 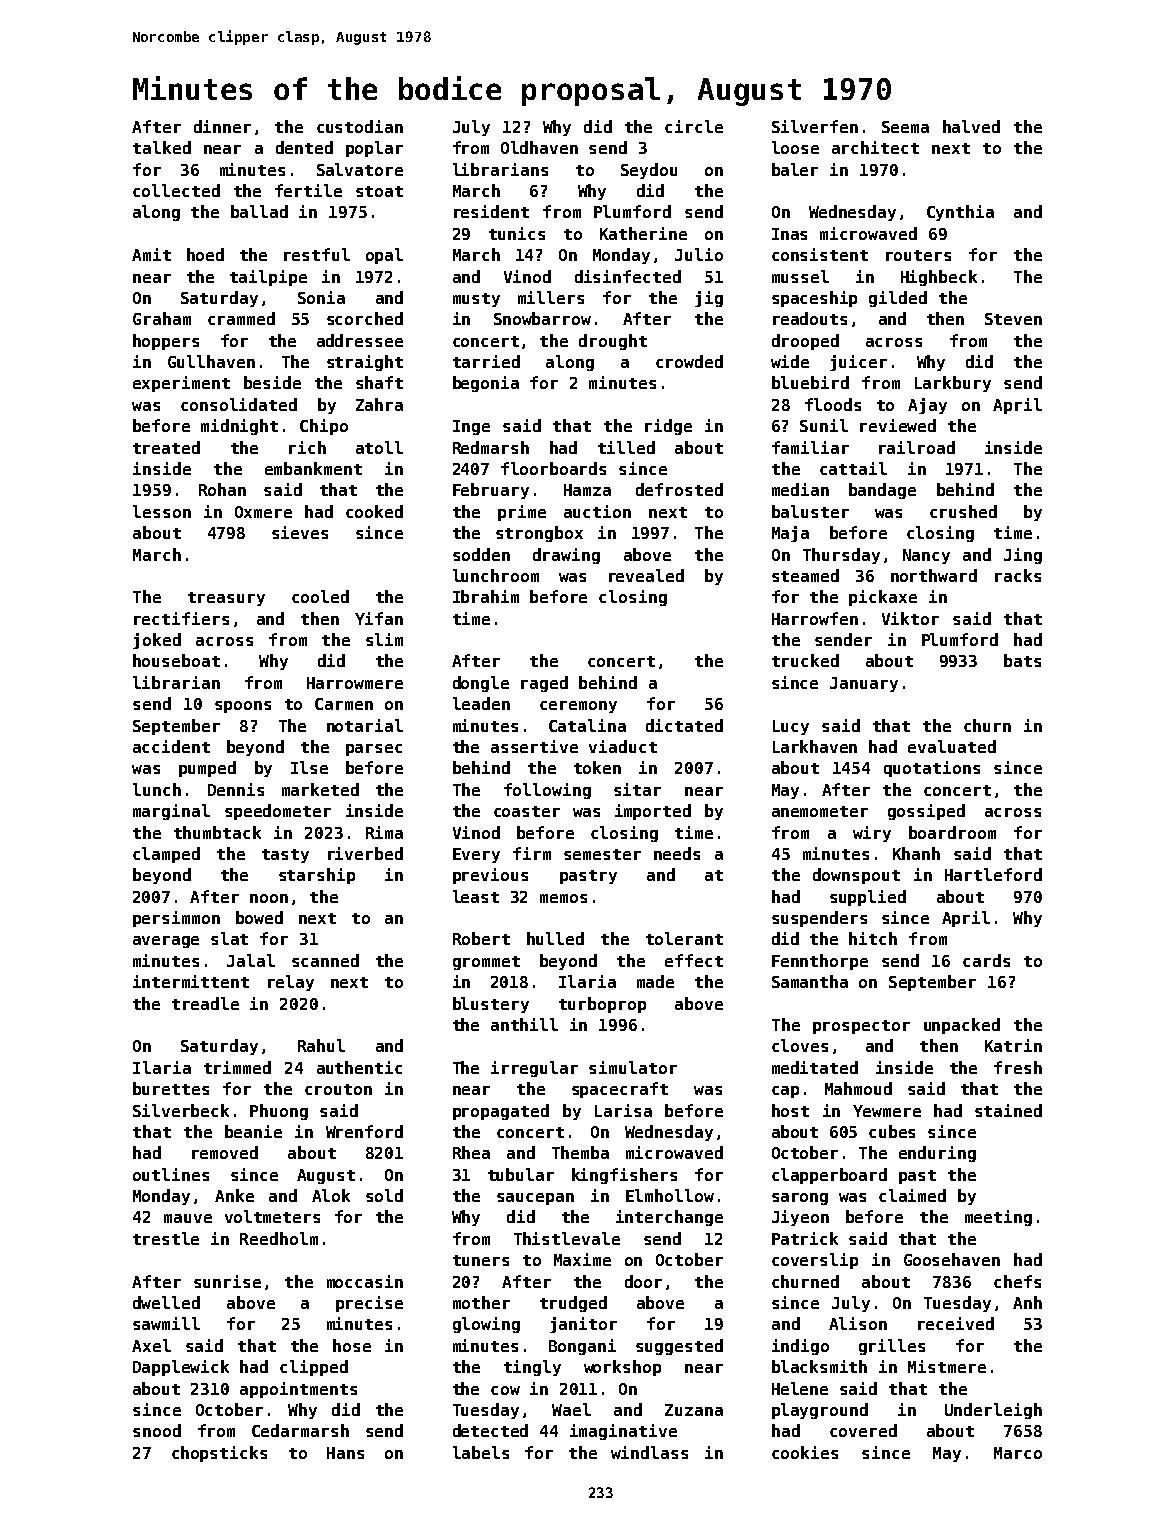 What do you see at coordinates (171, 1088) in the document?
I see `burettes` at bounding box center [171, 1088].
